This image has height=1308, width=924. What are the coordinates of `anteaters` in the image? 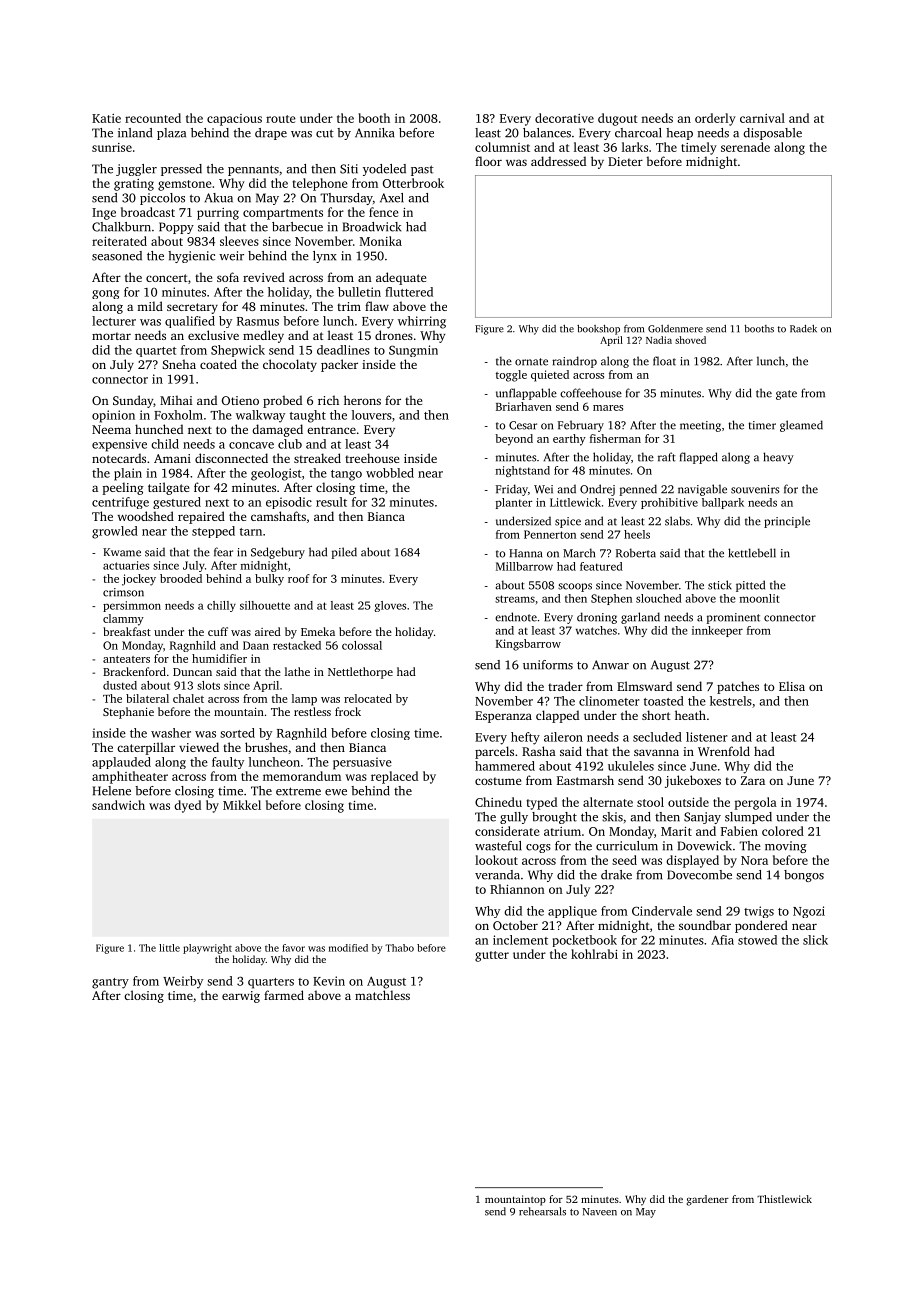 It's located at (126, 659).
